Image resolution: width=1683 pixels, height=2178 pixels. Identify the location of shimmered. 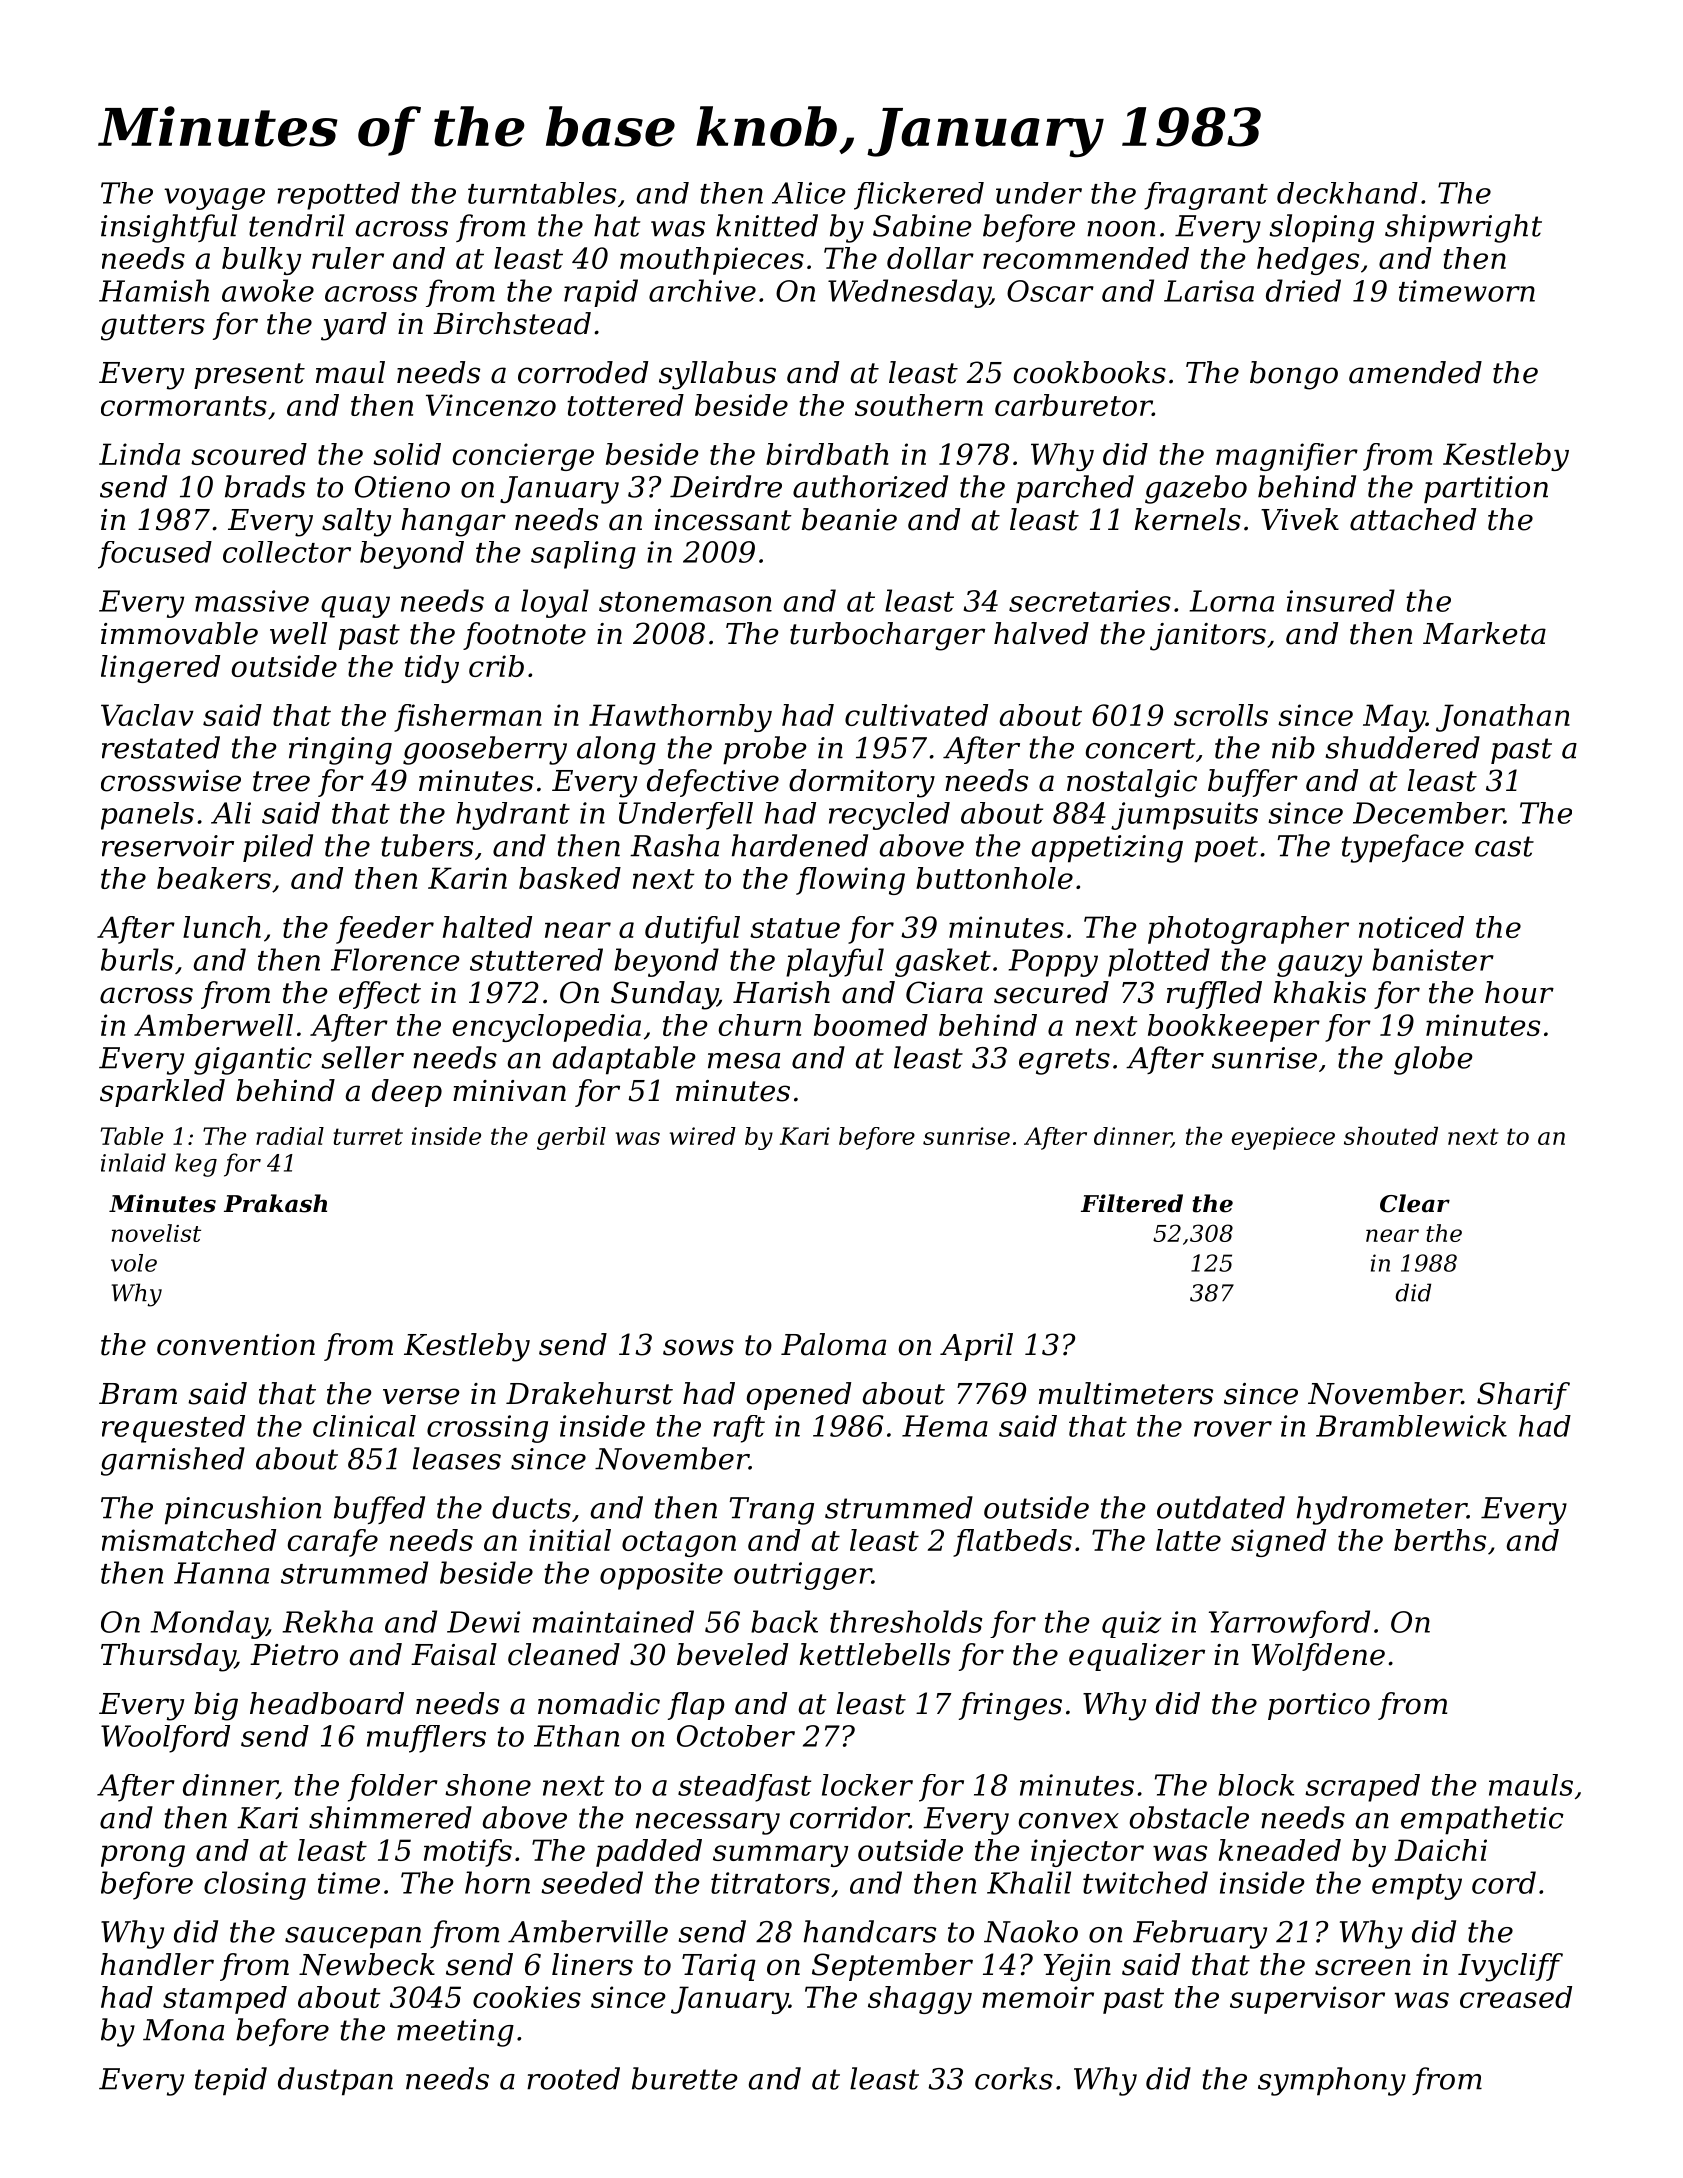
(390, 1817).
